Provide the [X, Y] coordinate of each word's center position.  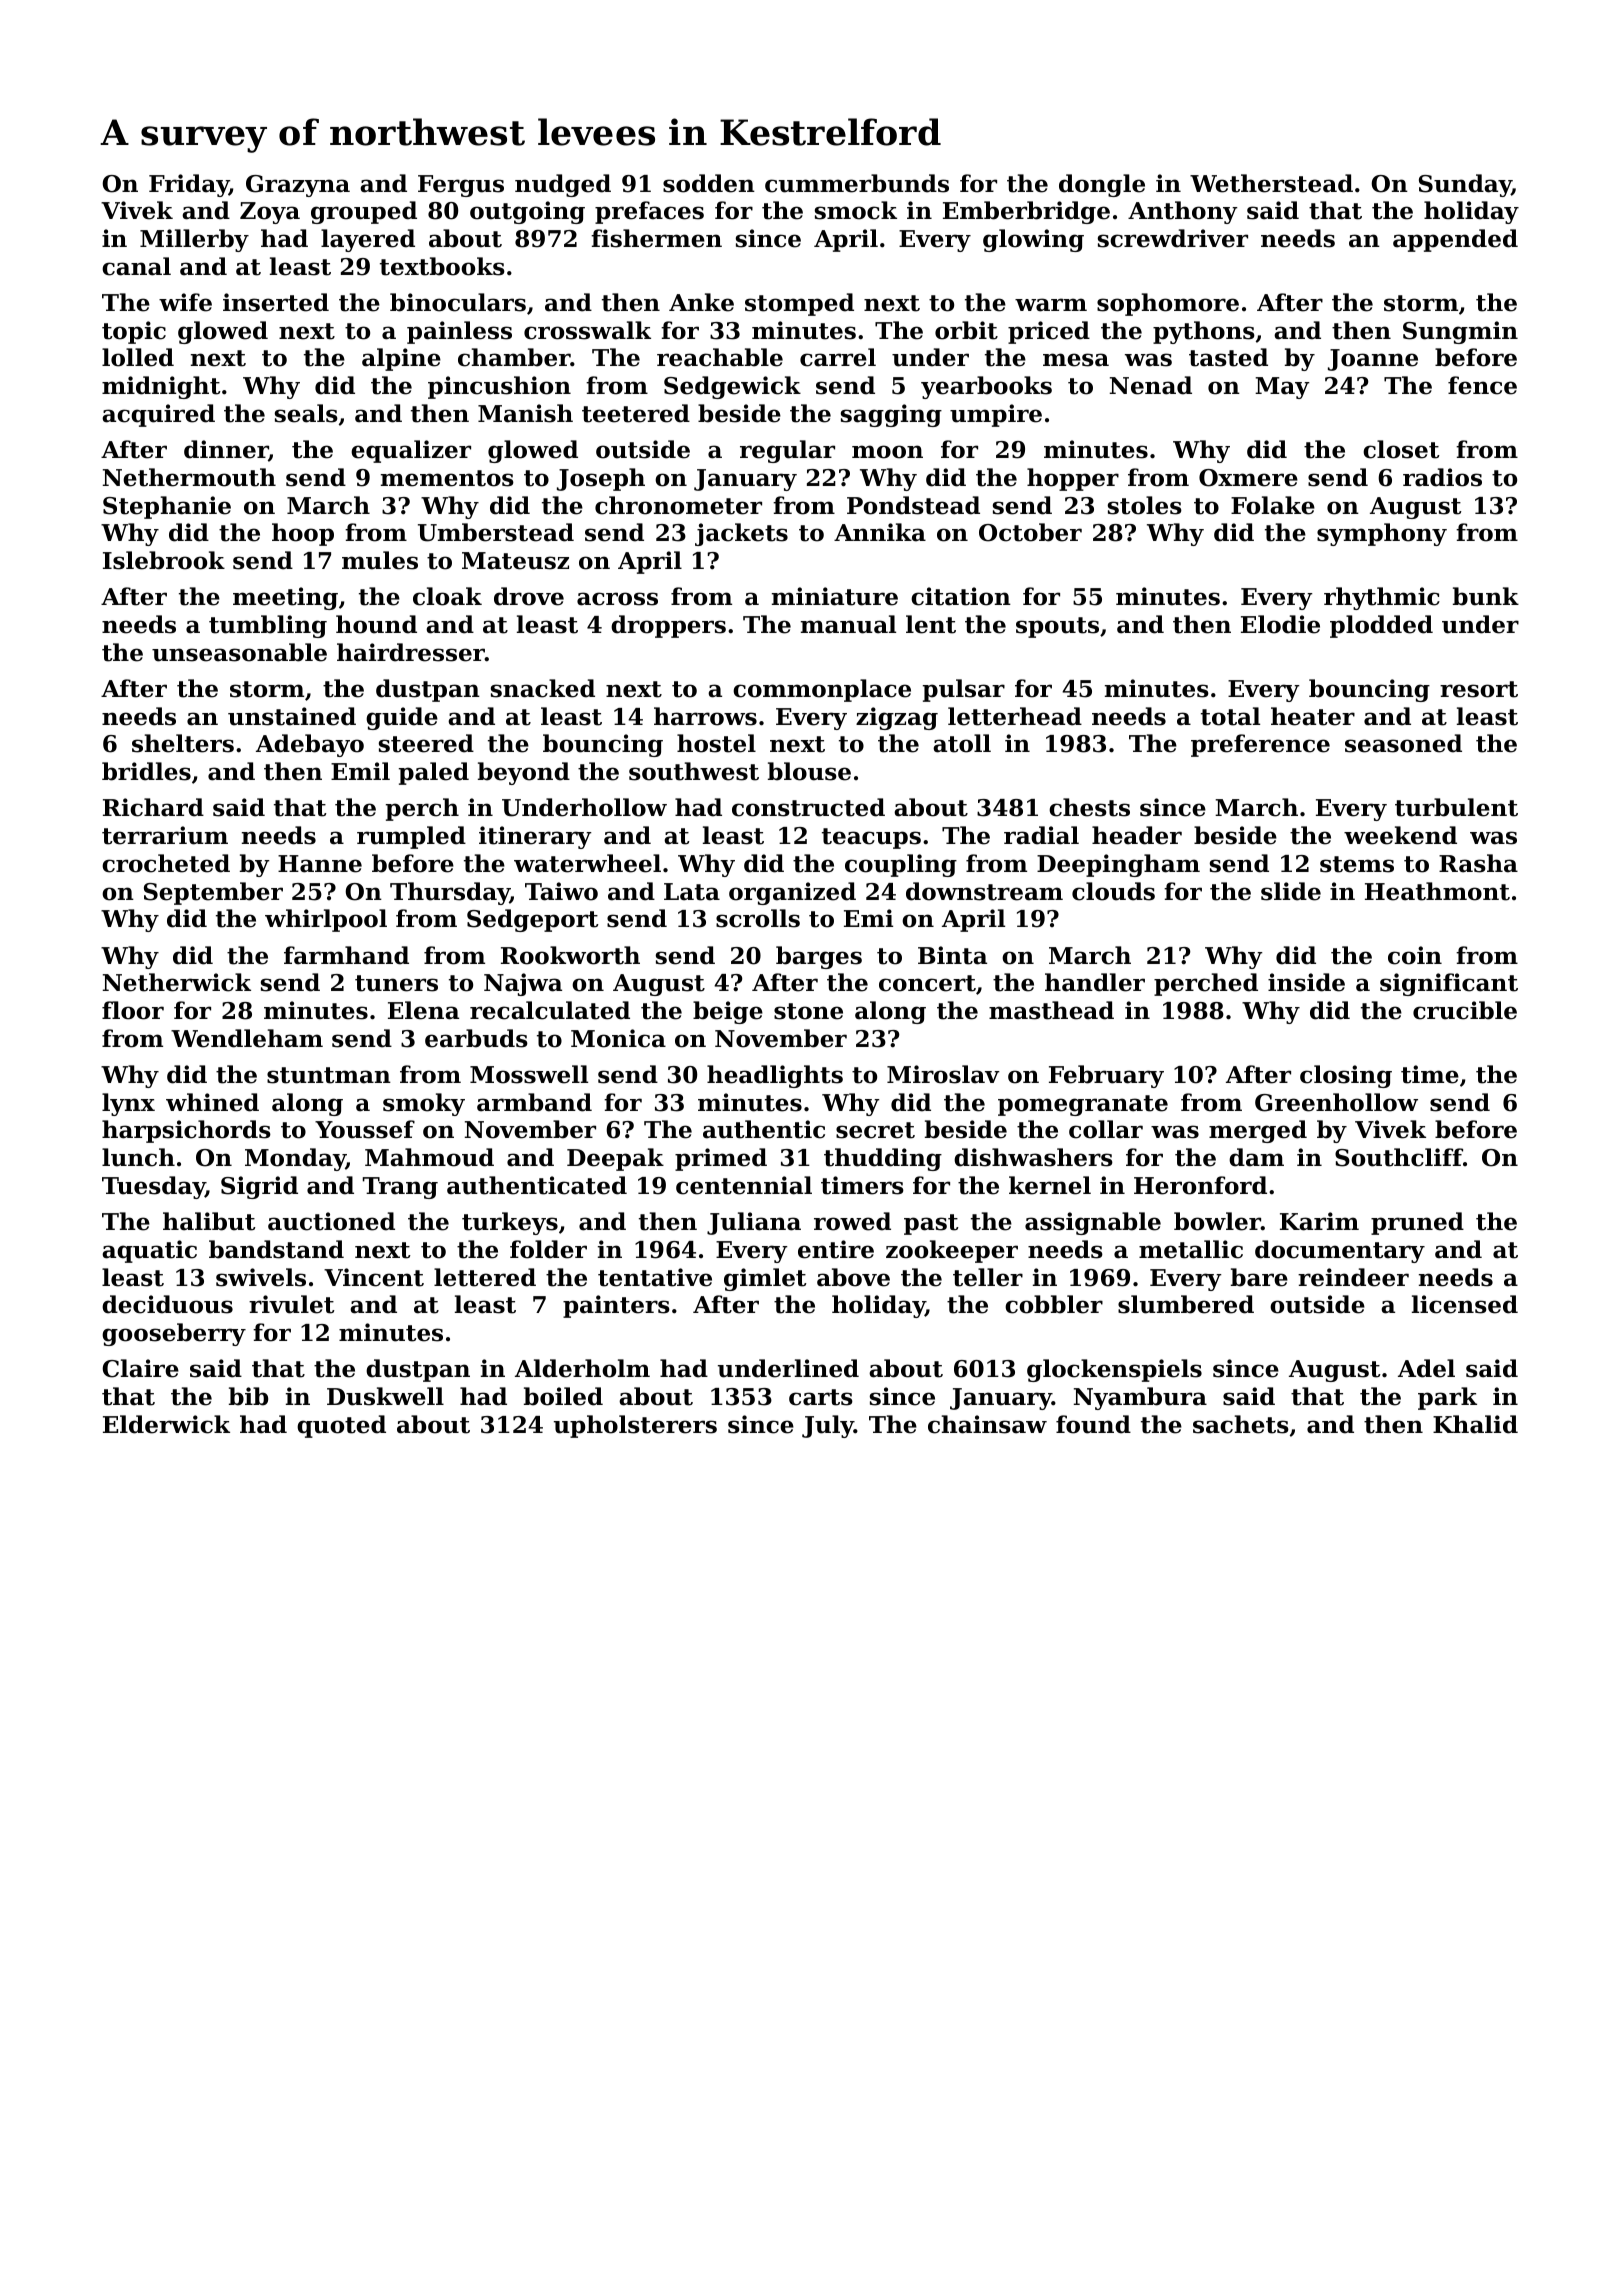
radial [1041, 835]
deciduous [167, 1304]
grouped [364, 212]
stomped [799, 304]
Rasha [1478, 863]
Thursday [450, 893]
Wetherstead [1271, 183]
